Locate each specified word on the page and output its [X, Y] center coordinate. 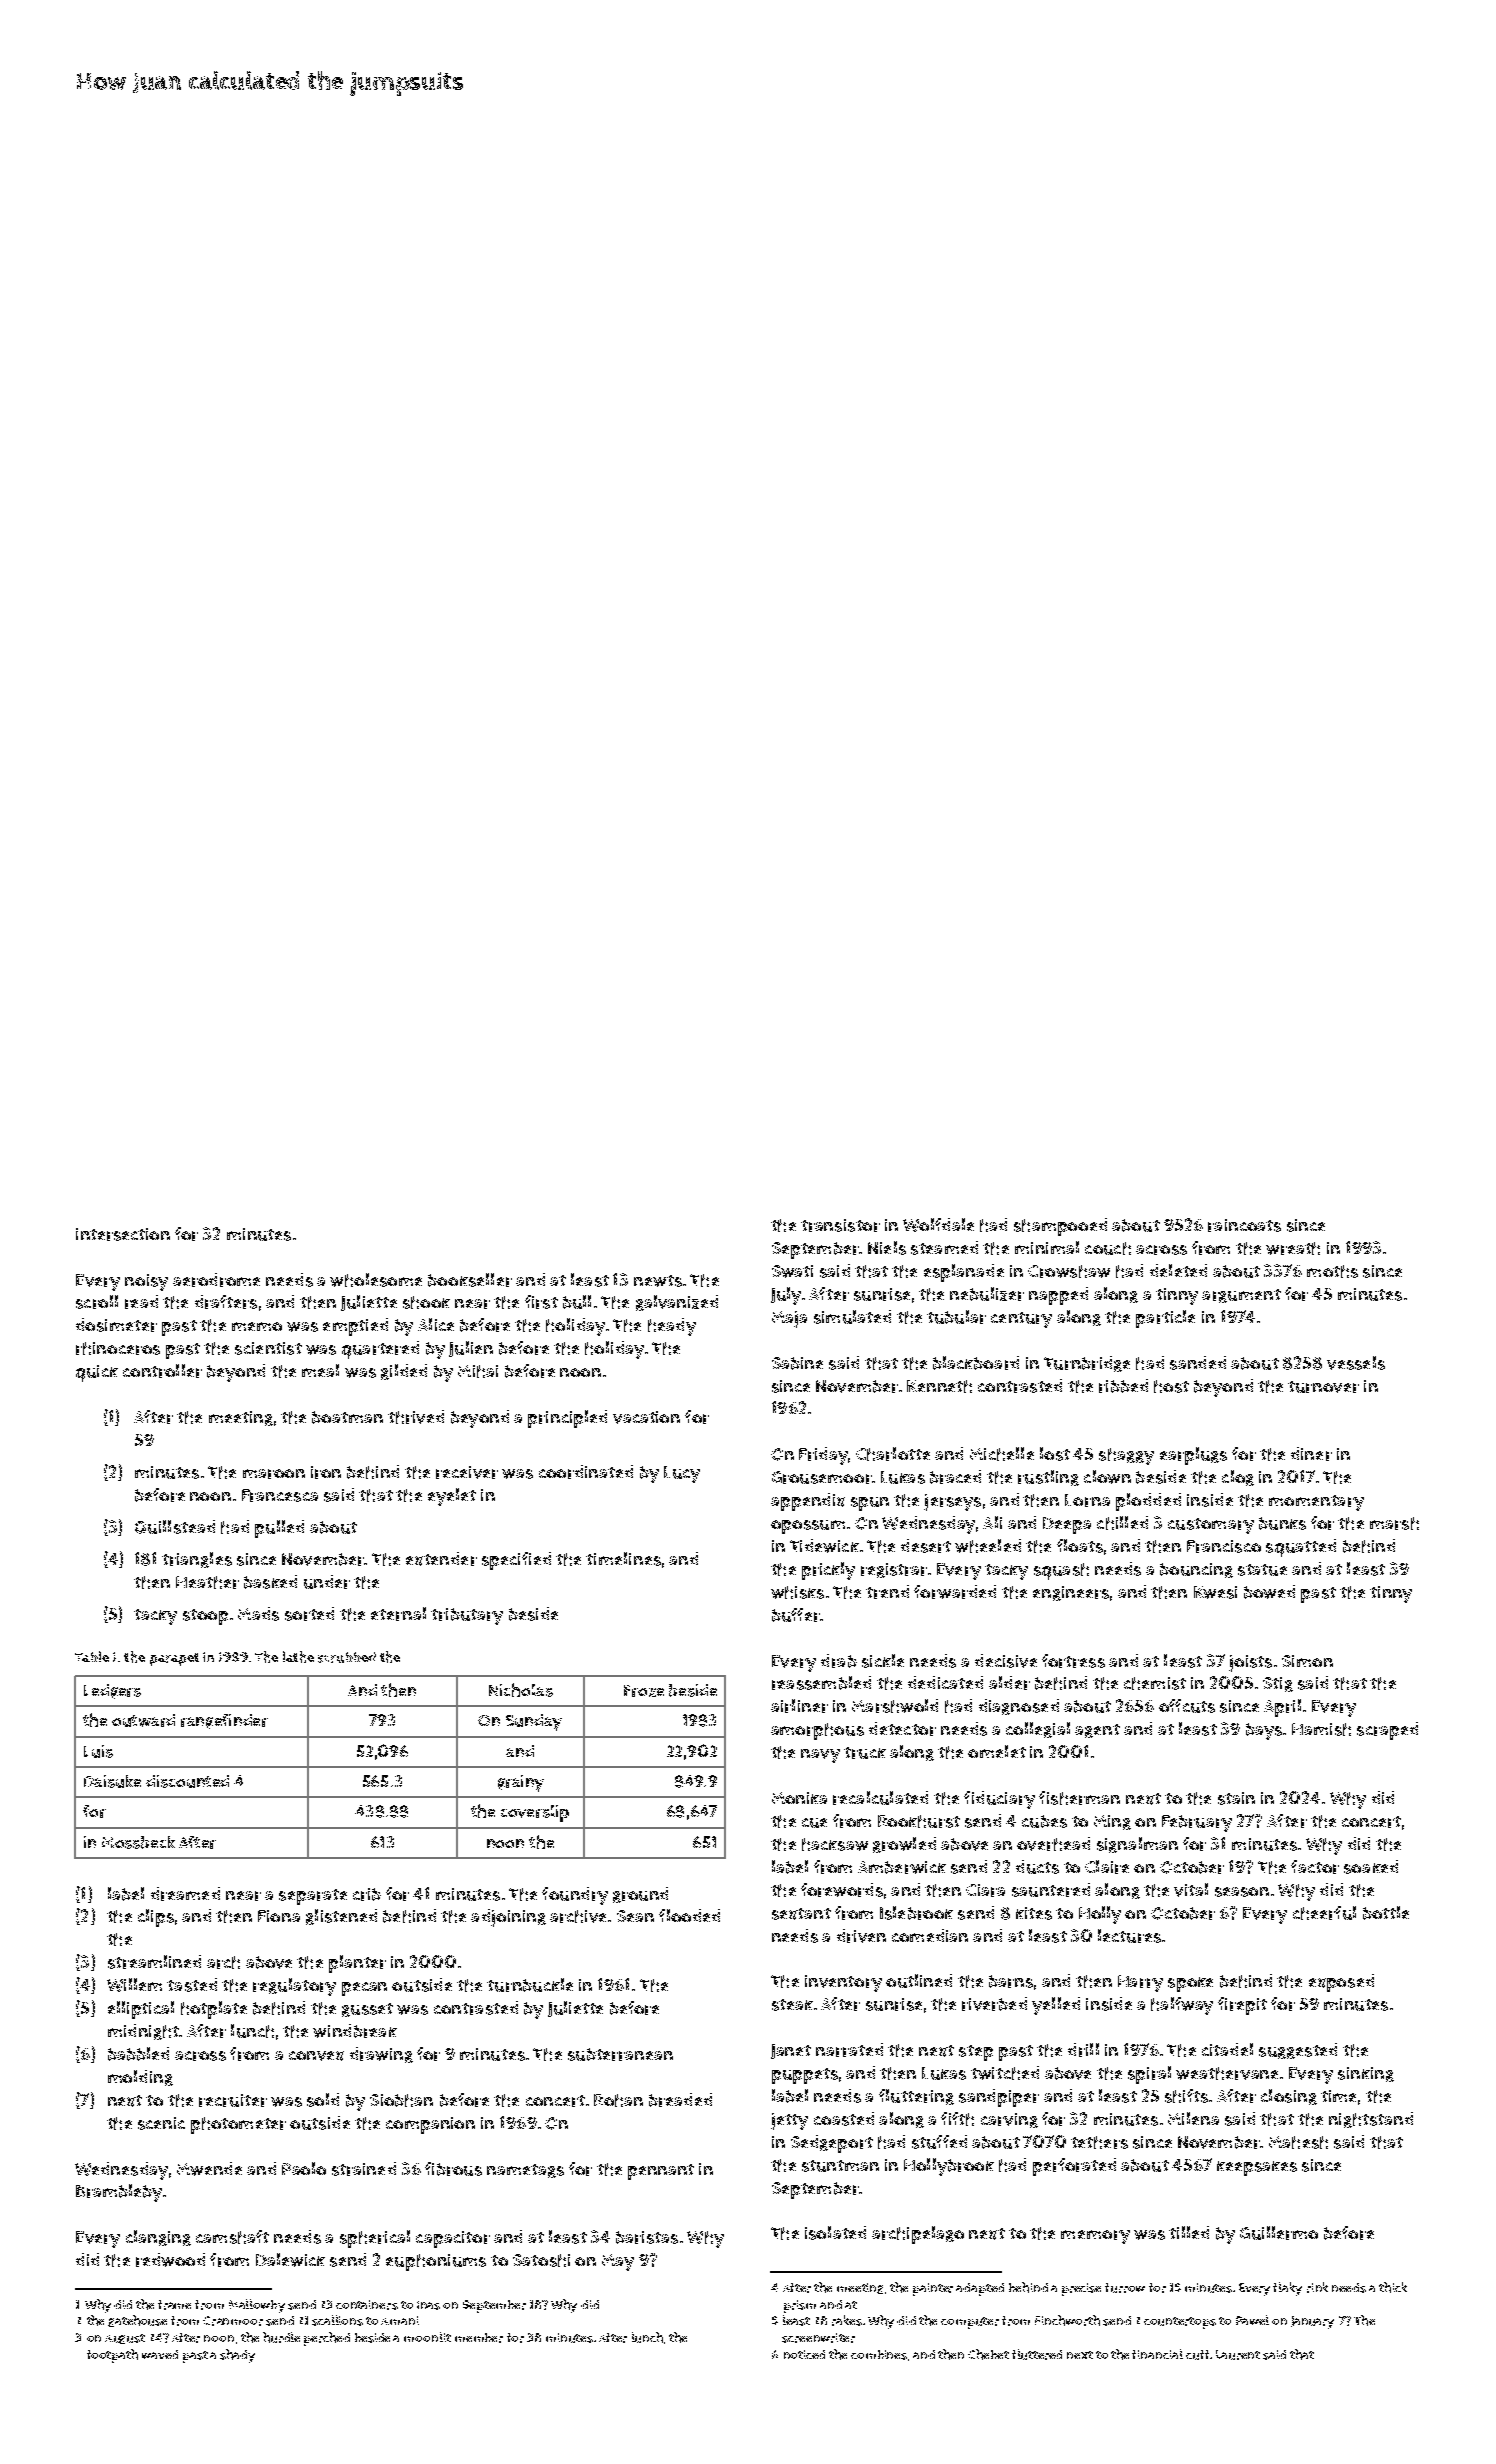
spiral [1149, 2075]
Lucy [682, 1474]
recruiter [233, 2100]
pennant [661, 2172]
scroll [97, 1302]
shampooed [1060, 1227]
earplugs [1193, 1456]
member [479, 2338]
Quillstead [175, 1527]
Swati [792, 1271]
